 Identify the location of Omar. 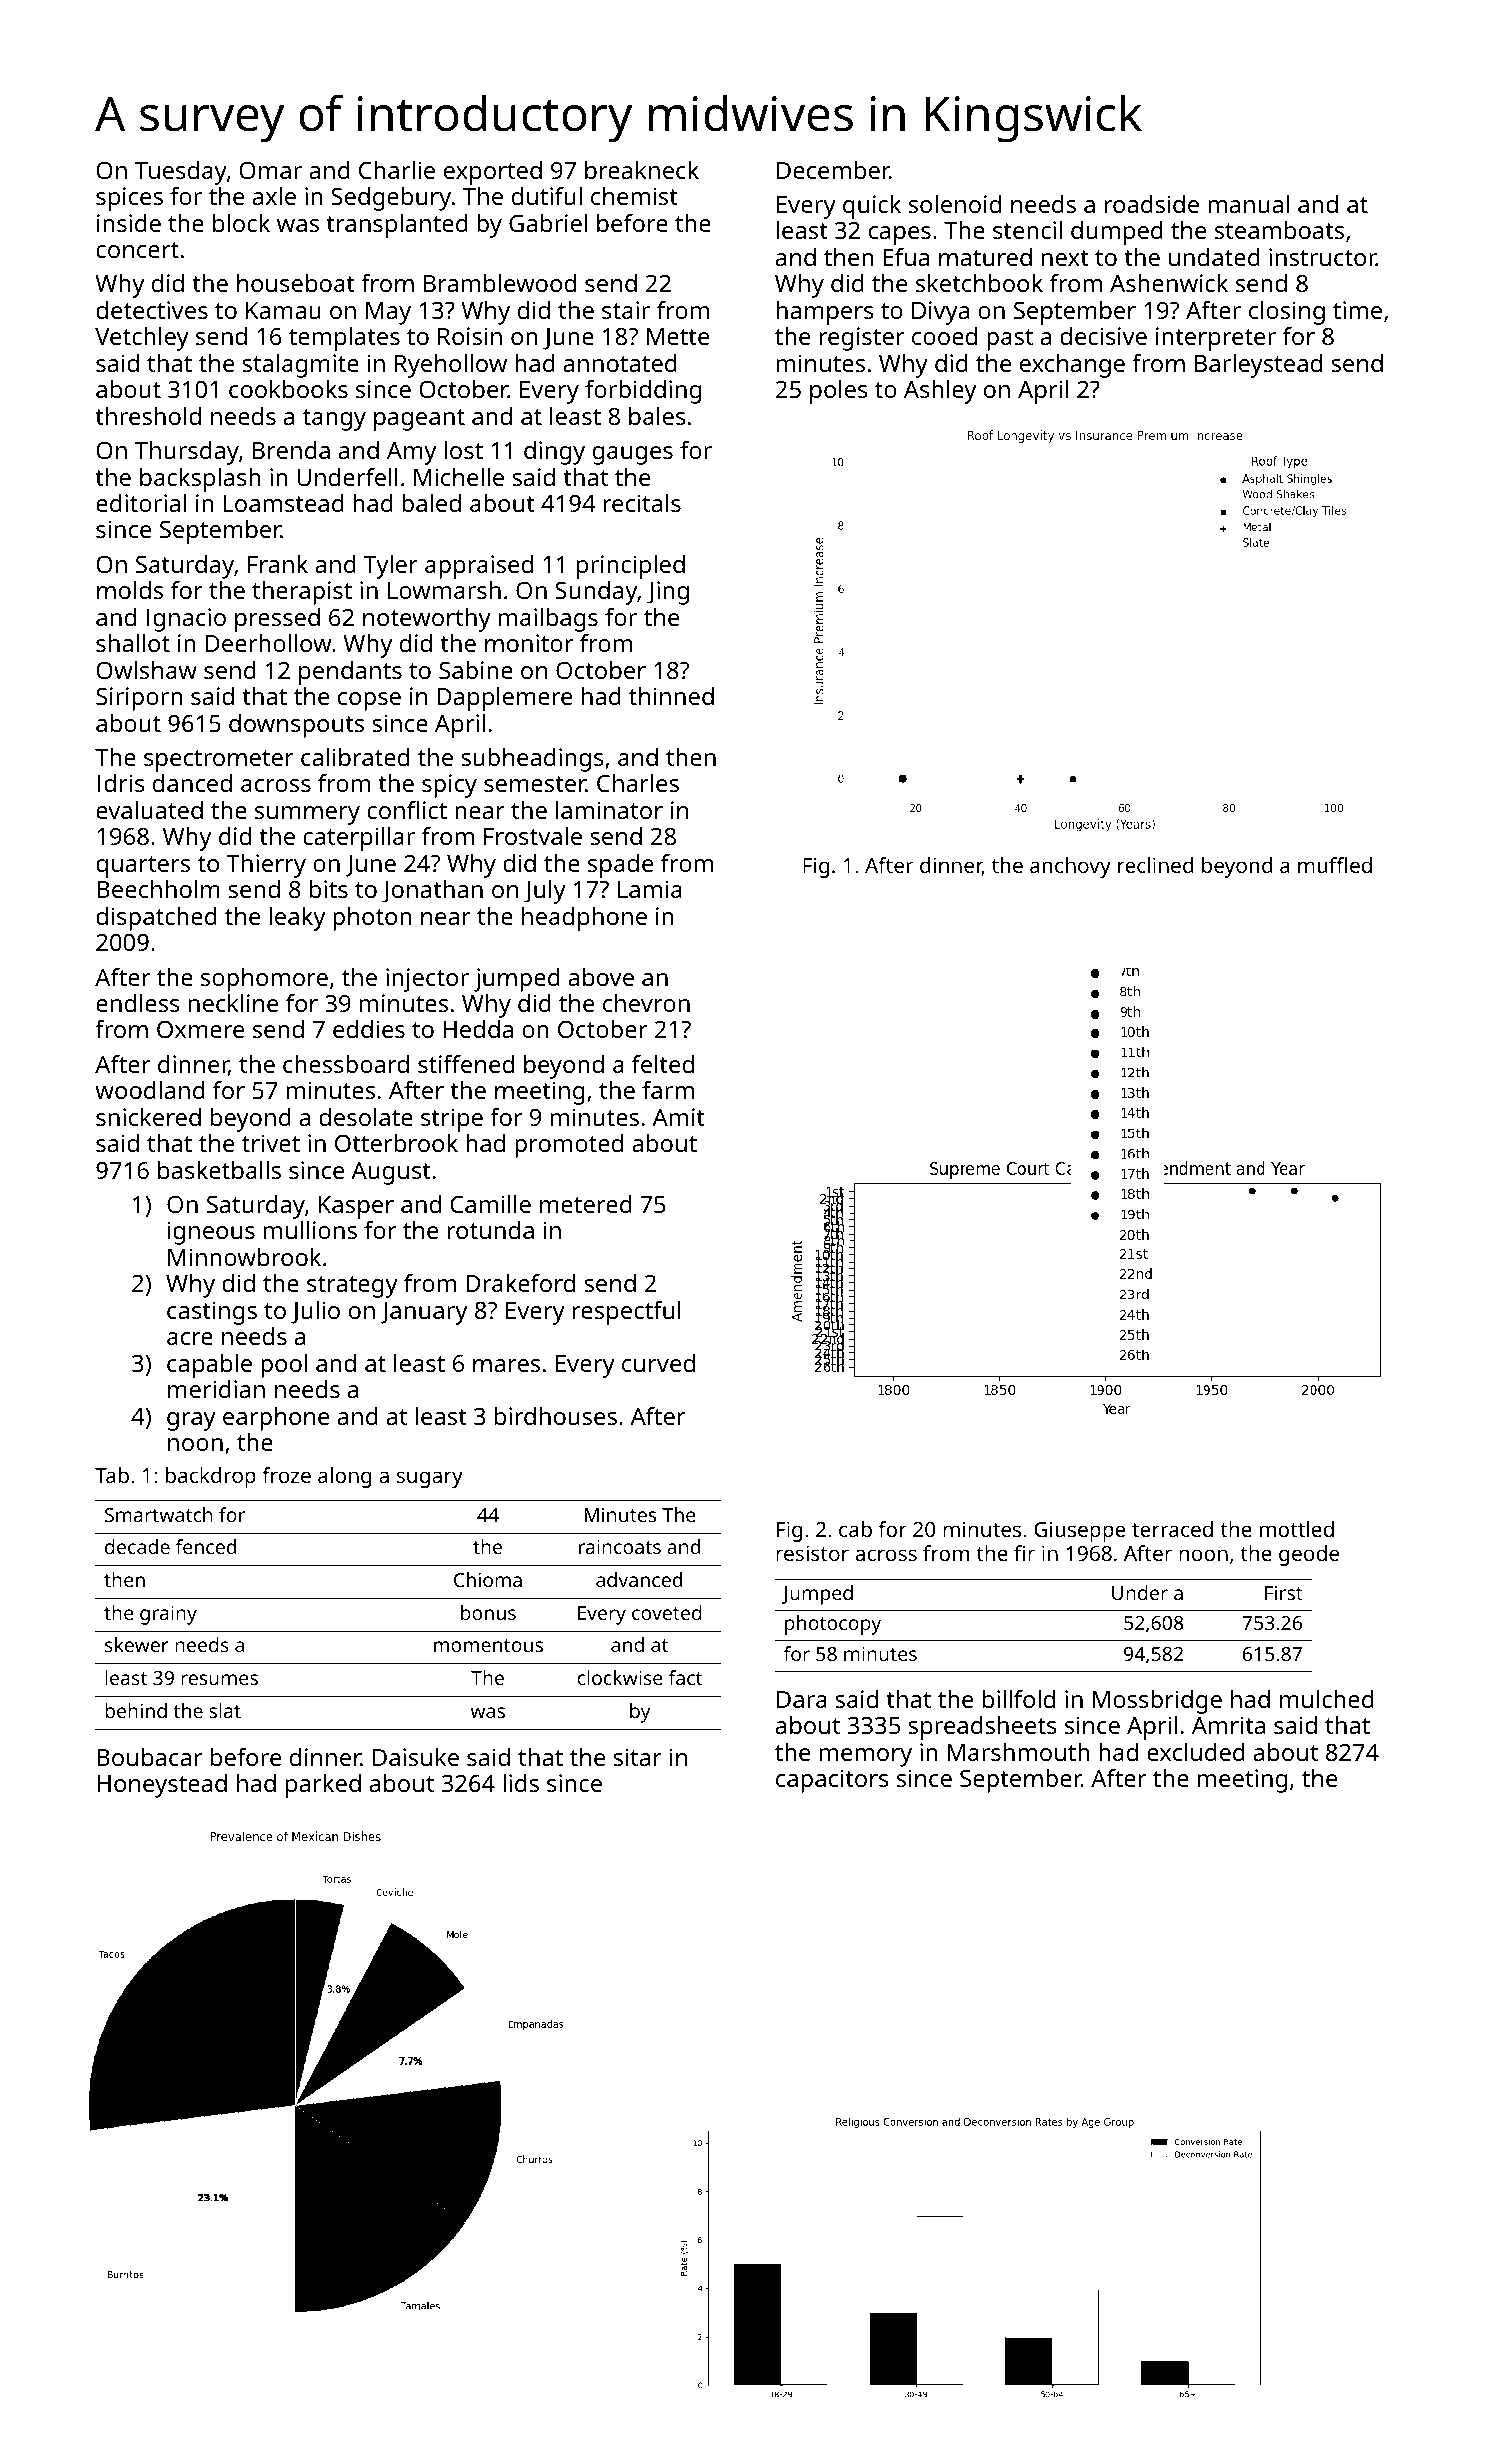
(270, 170).
